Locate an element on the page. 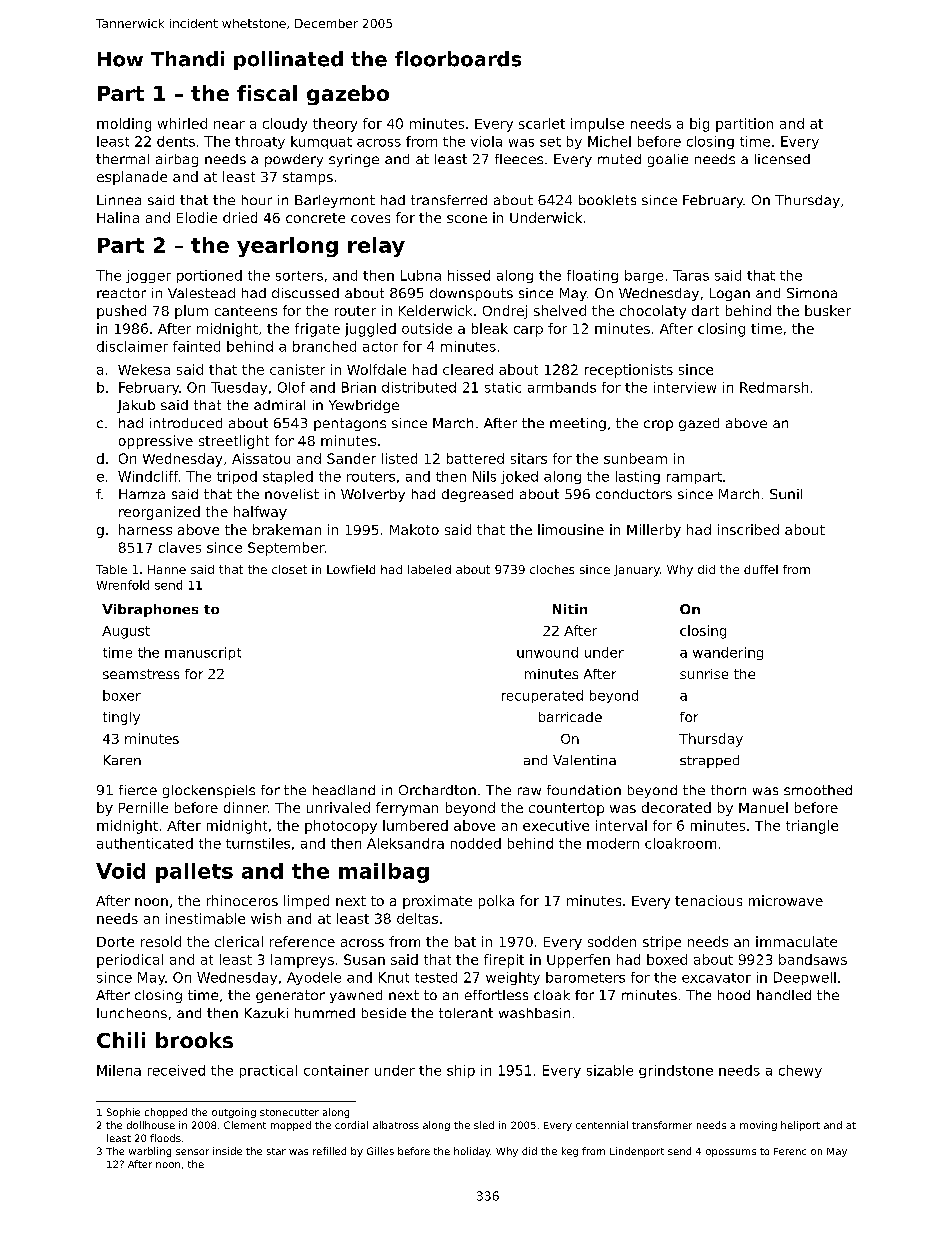 The image size is (952, 1233). joked is located at coordinates (519, 477).
